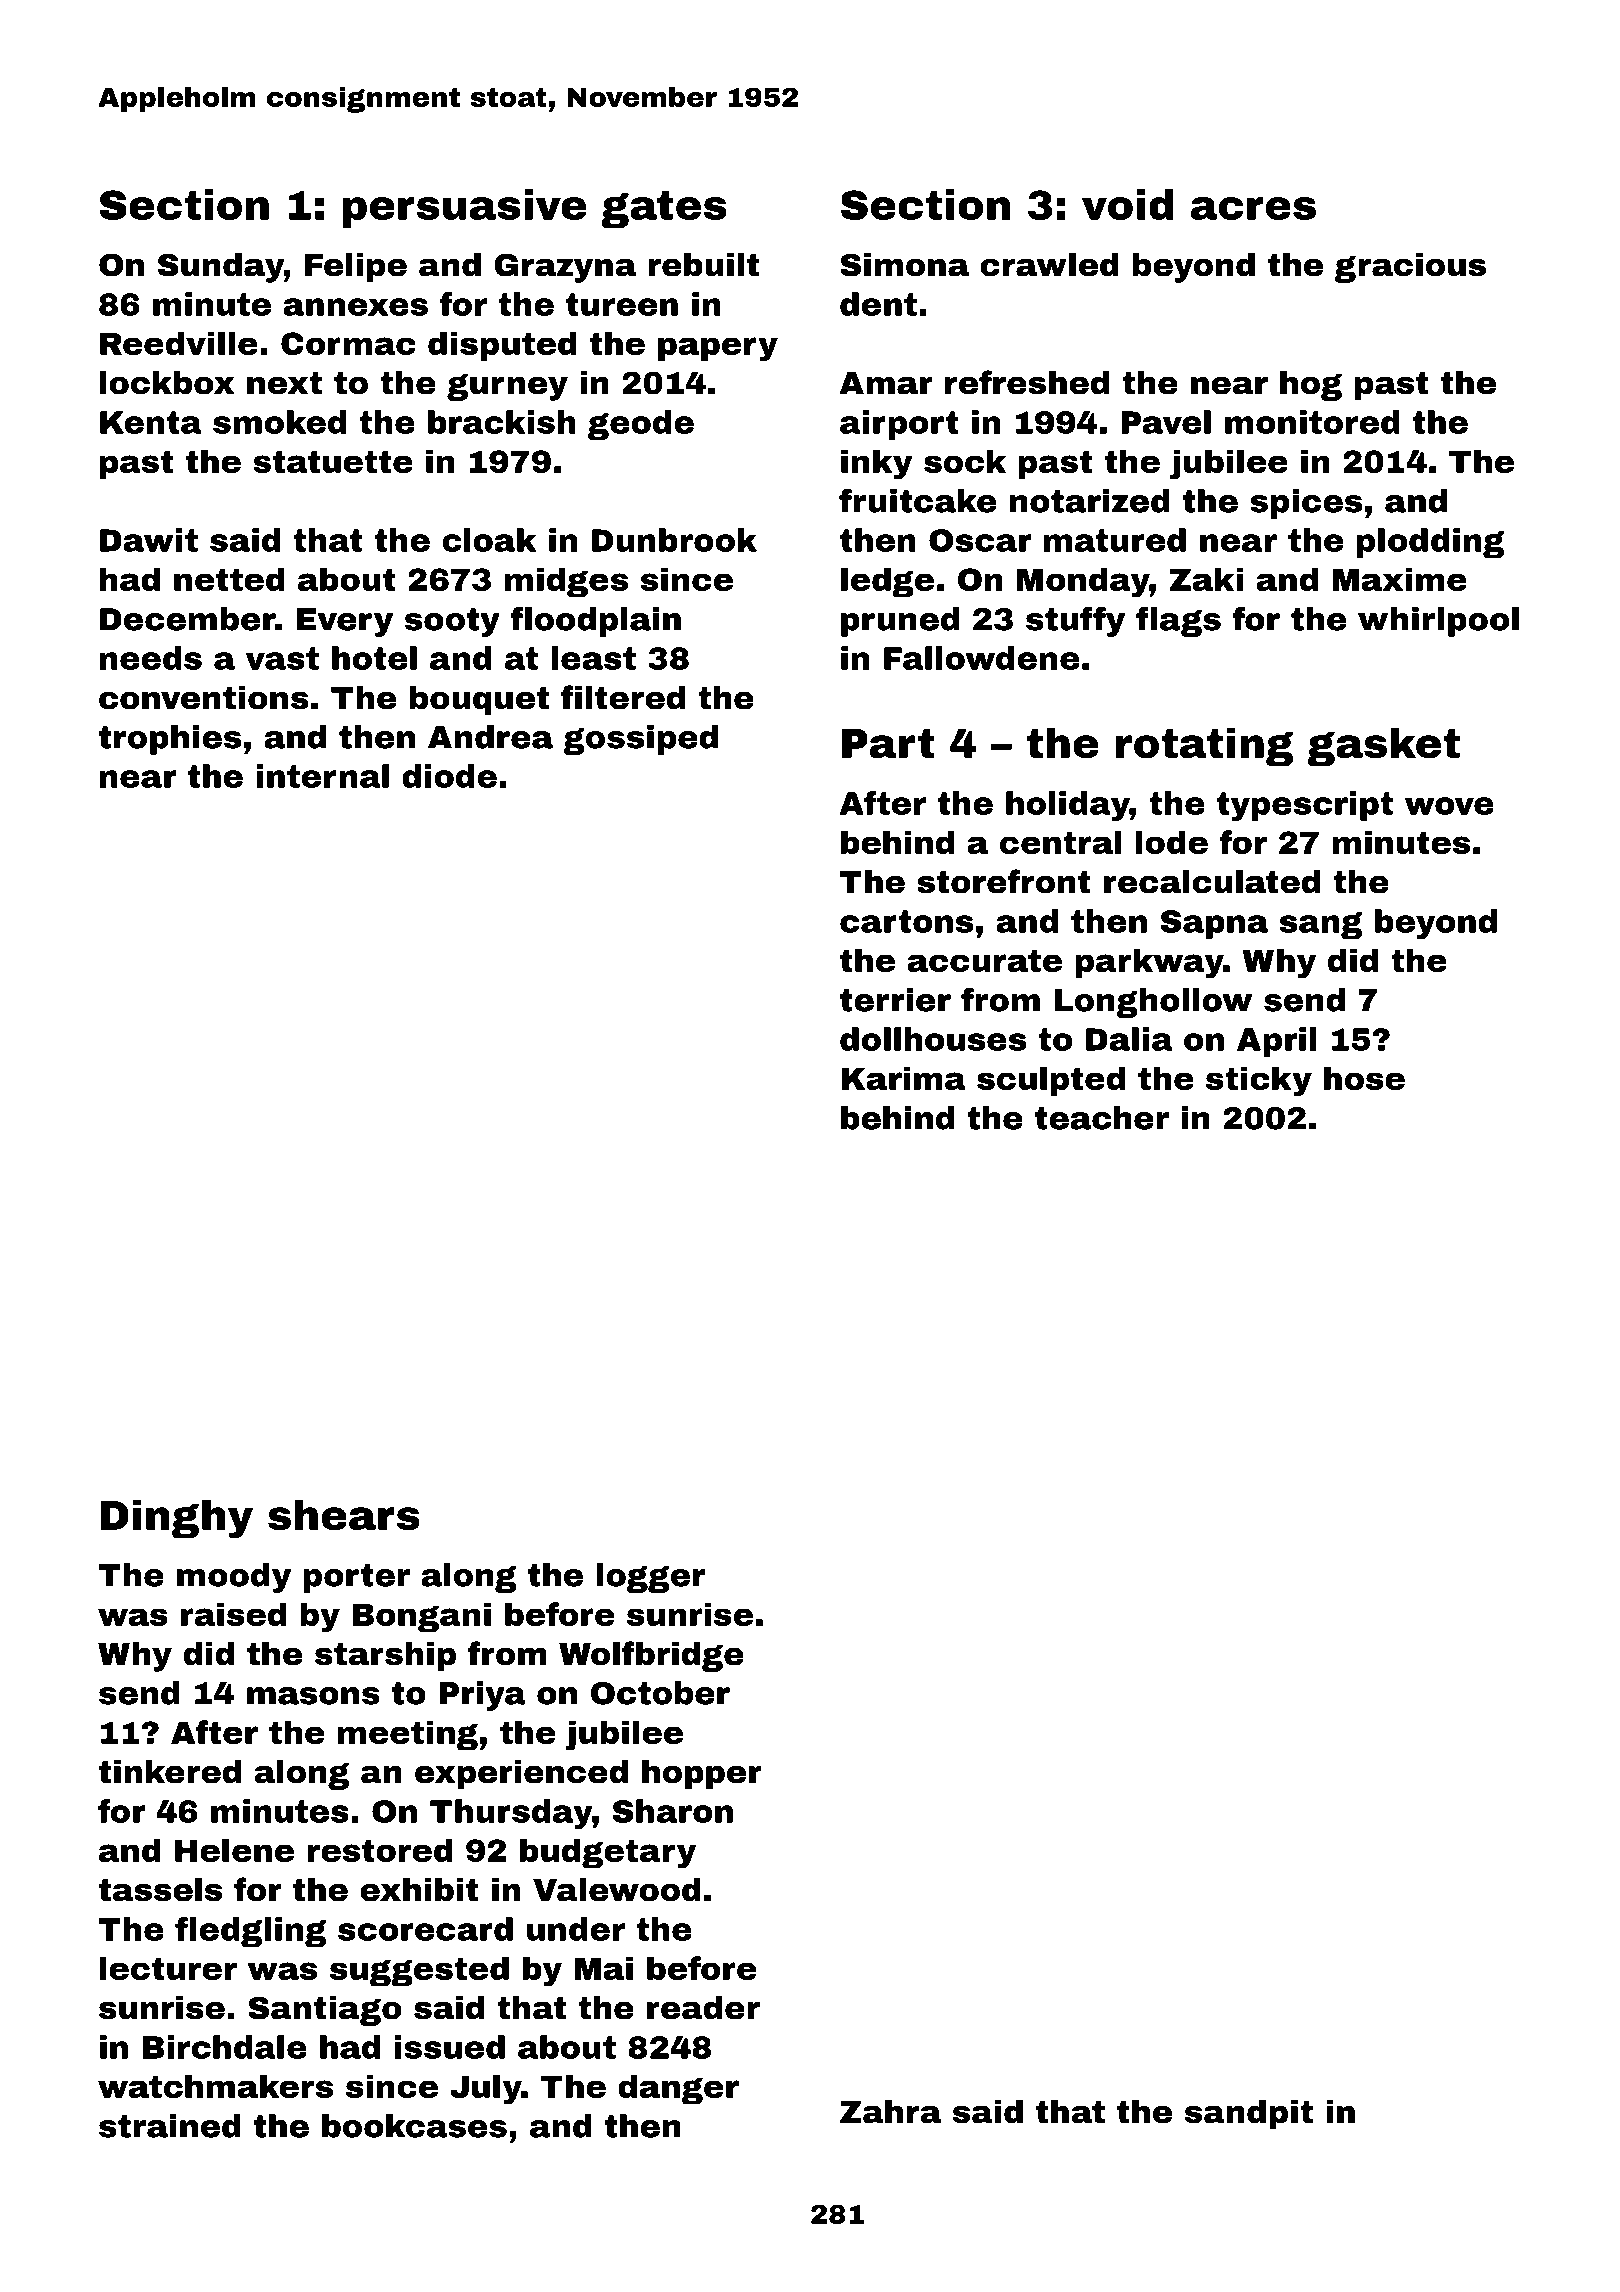 This document has width=1620, height=2292. Describe the element at coordinates (906, 921) in the document. I see `cartons` at that location.
